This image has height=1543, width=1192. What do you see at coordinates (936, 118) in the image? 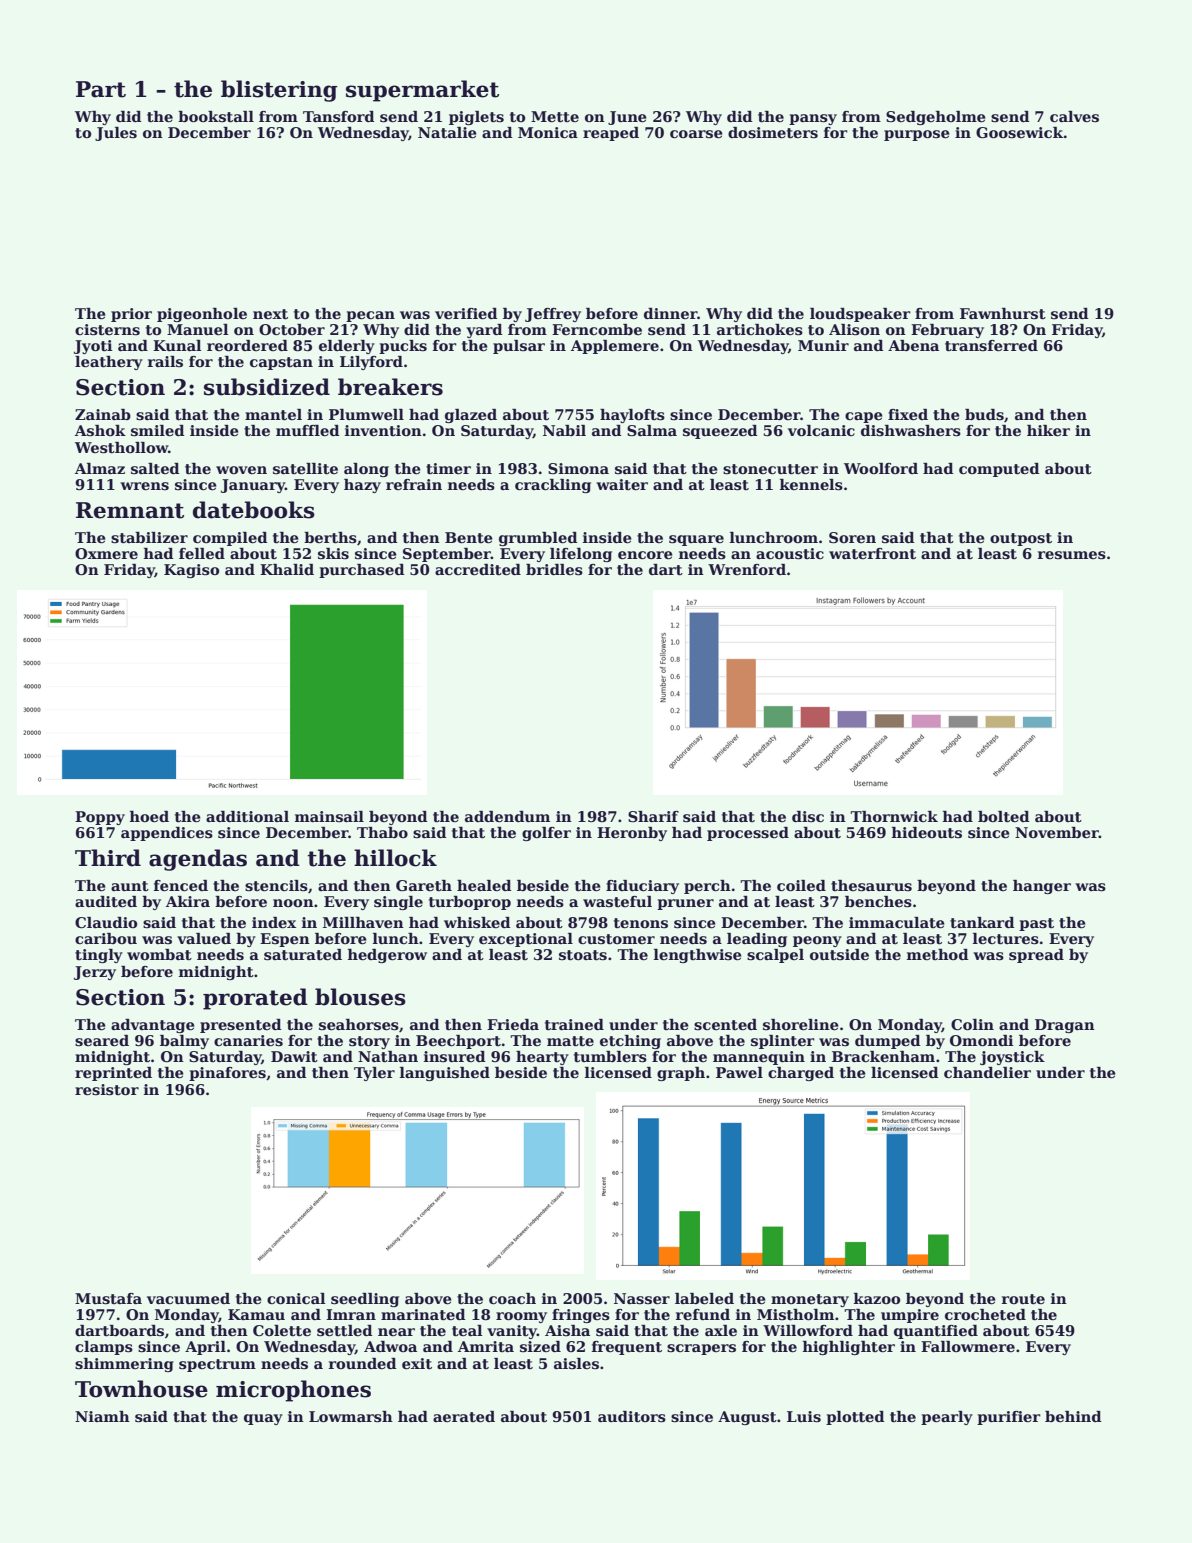
I see `Sedgeholme` at bounding box center [936, 118].
